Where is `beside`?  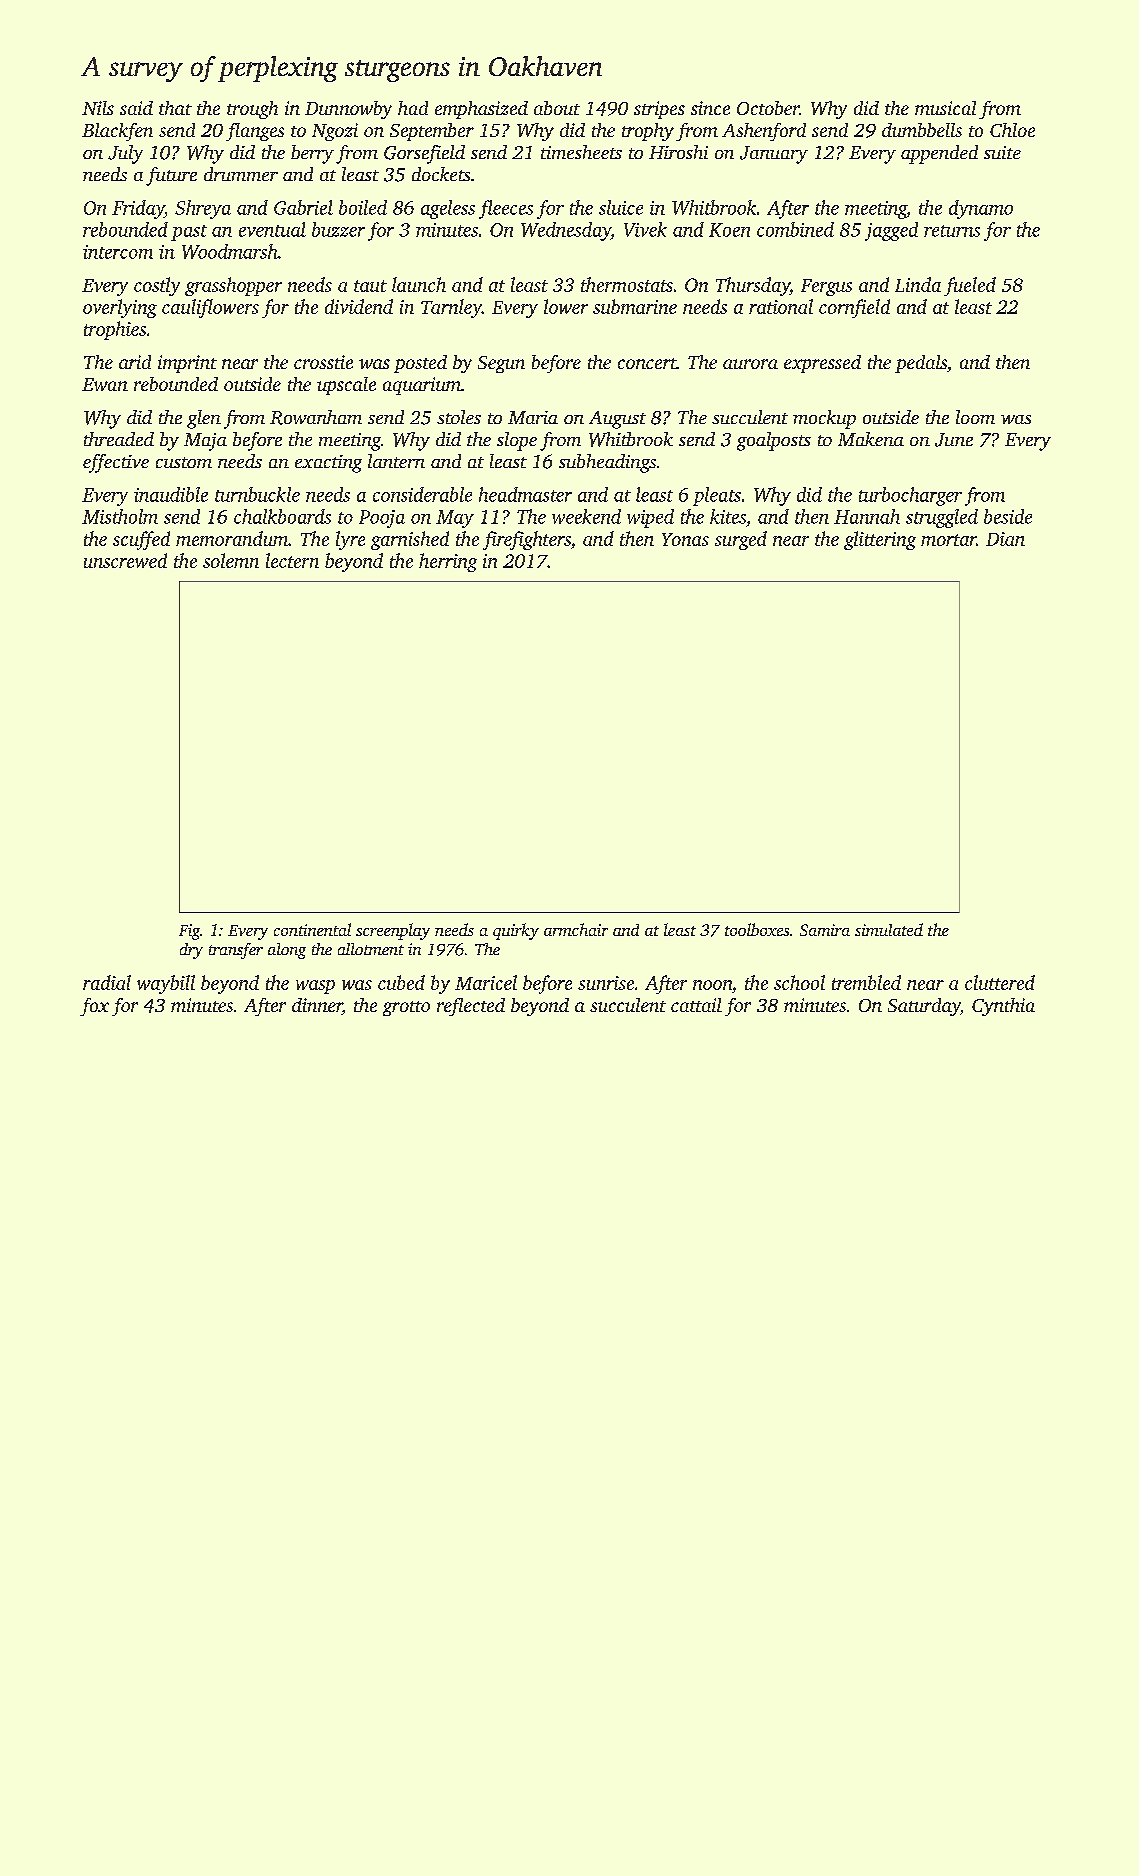 beside is located at coordinates (1008, 516).
